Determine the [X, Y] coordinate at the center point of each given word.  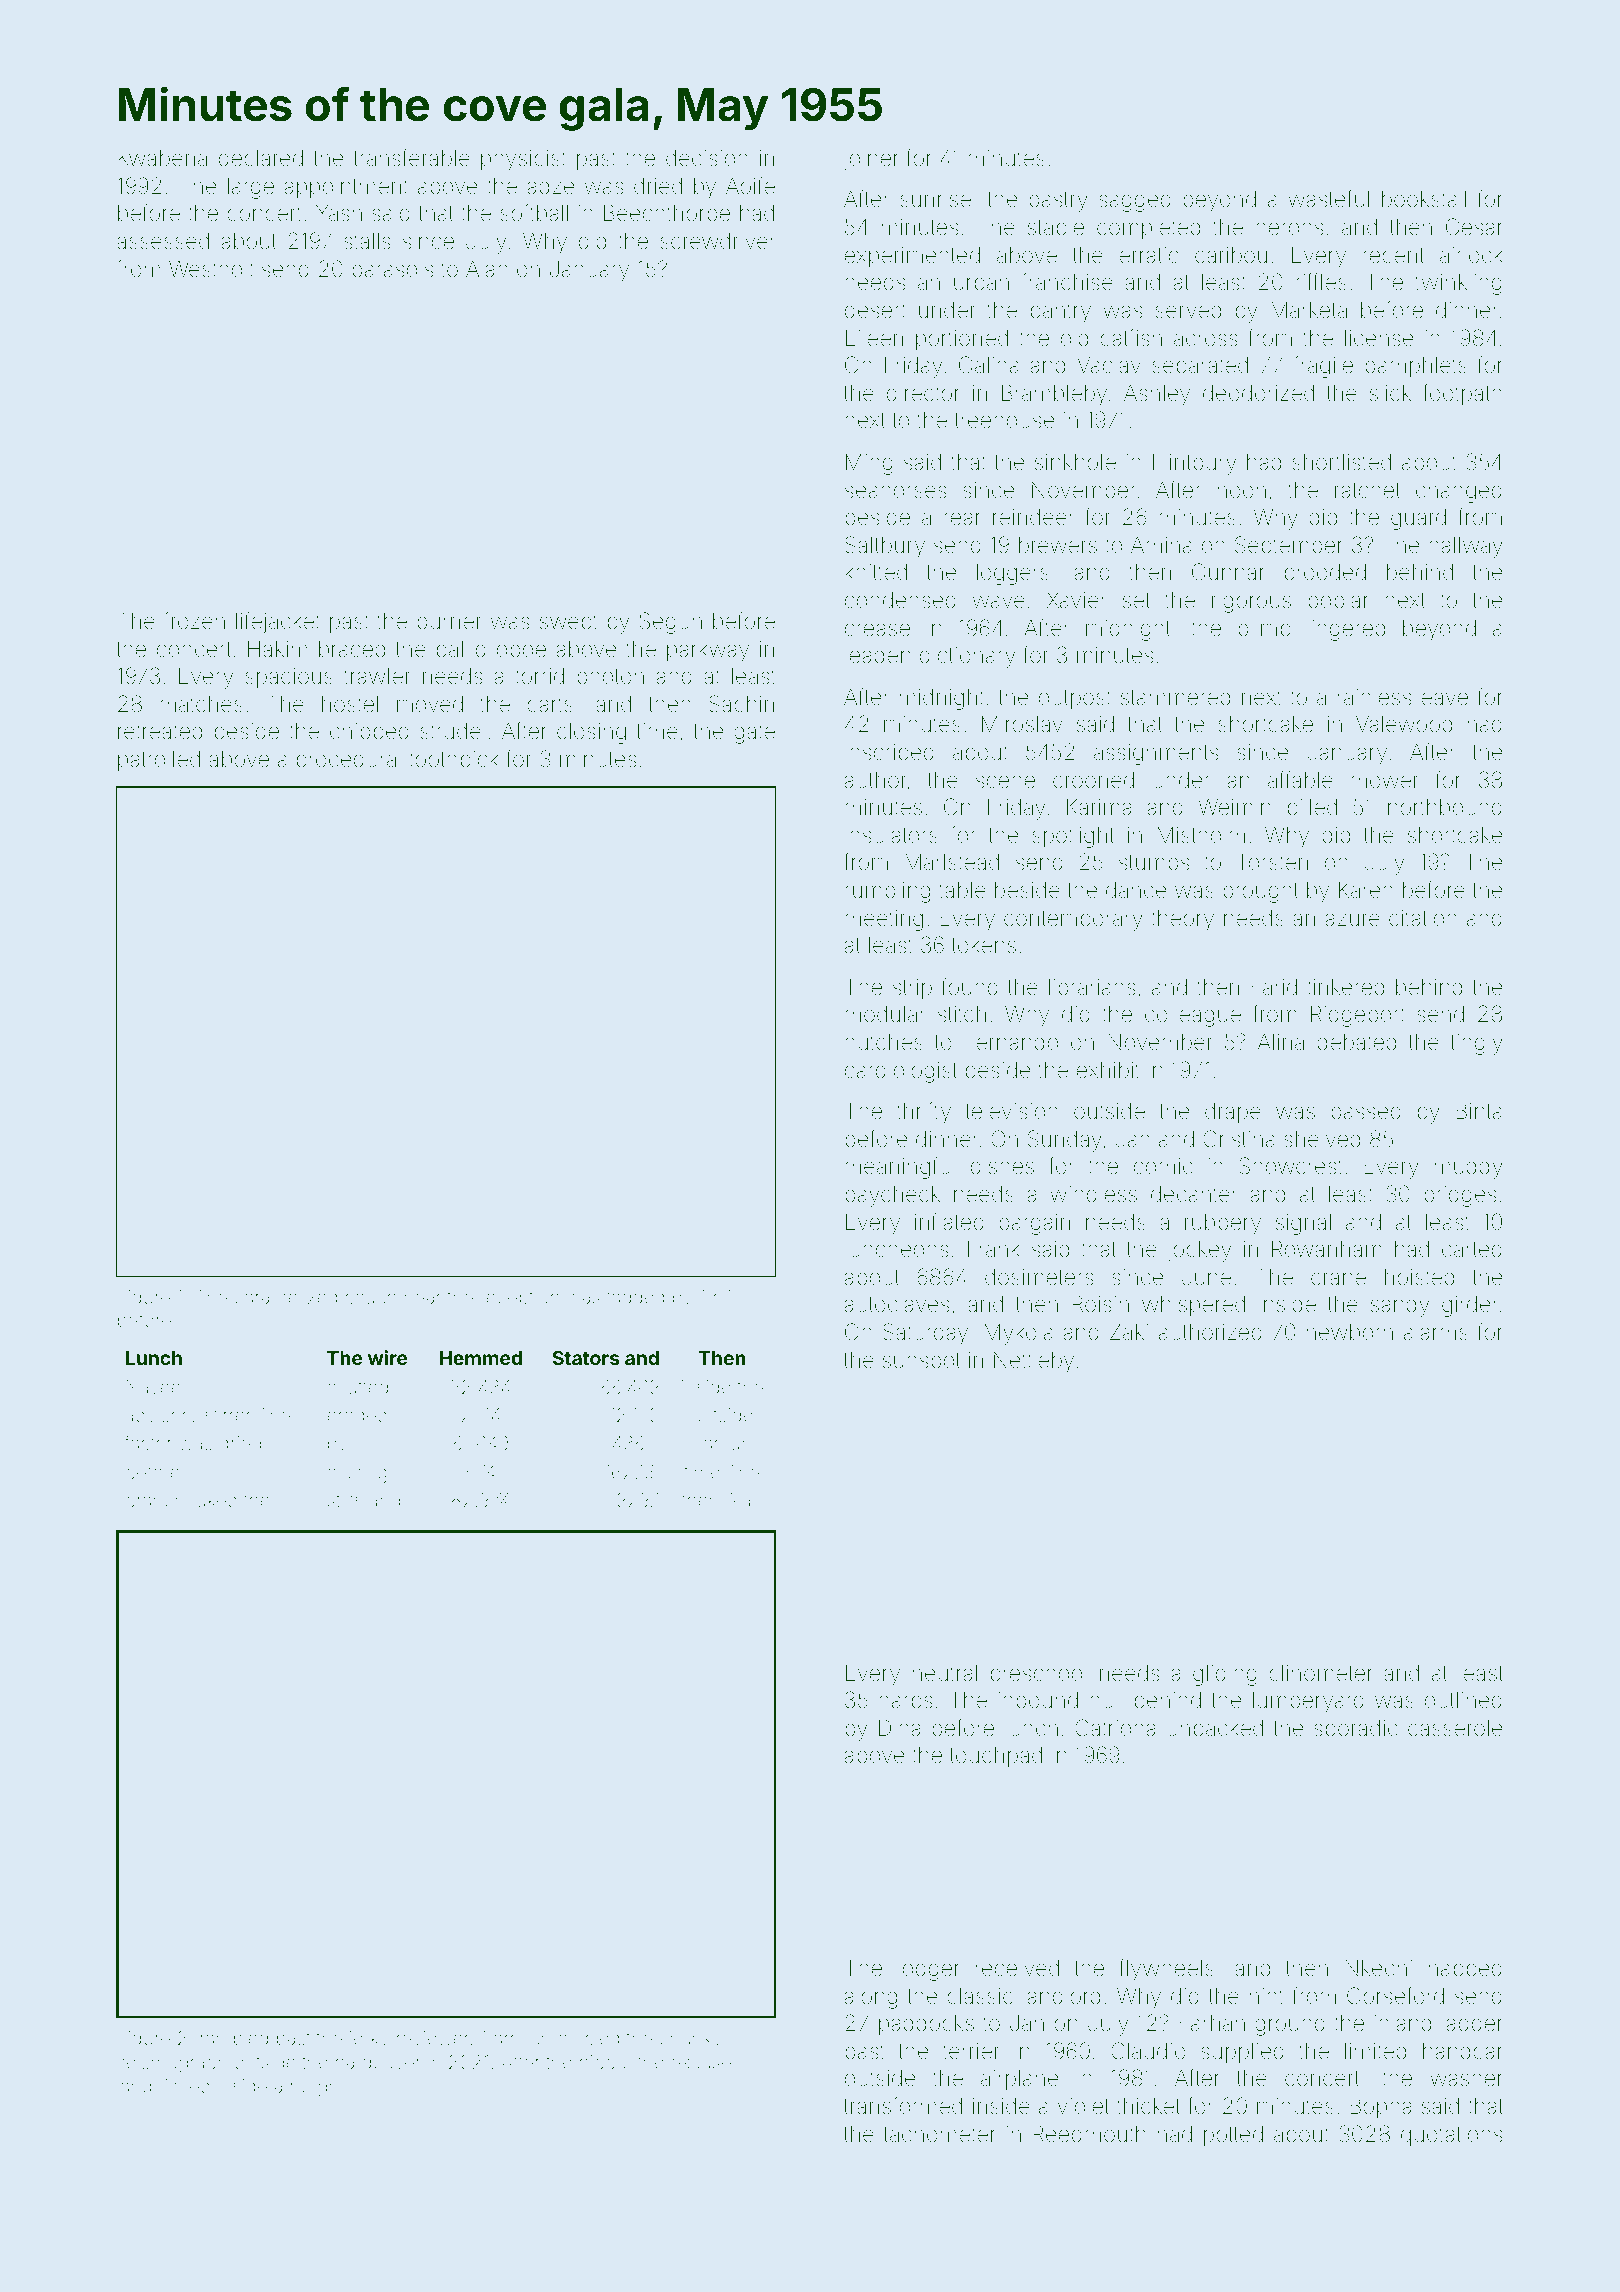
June [1206, 1277]
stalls [367, 241]
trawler [377, 676]
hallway [1466, 547]
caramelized [286, 1297]
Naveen [159, 1387]
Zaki [1129, 1331]
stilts [345, 1500]
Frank [994, 1248]
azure [1352, 920]
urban [981, 282]
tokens [984, 945]
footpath [1462, 395]
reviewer [433, 2038]
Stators [586, 1358]
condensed [900, 600]
